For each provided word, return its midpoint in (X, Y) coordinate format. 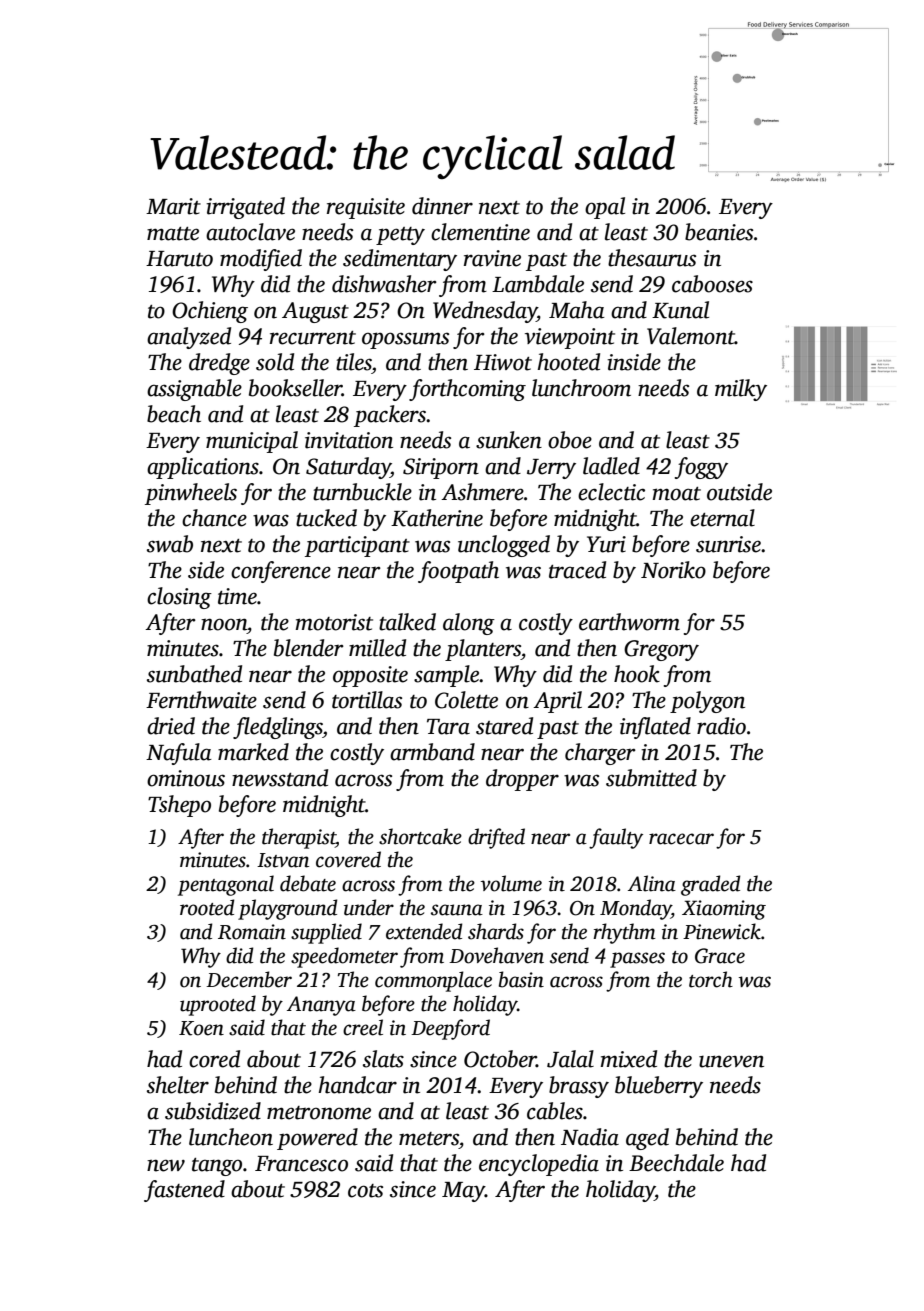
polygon (707, 702)
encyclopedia (539, 1165)
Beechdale (676, 1163)
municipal (252, 442)
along (469, 624)
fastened (184, 1191)
